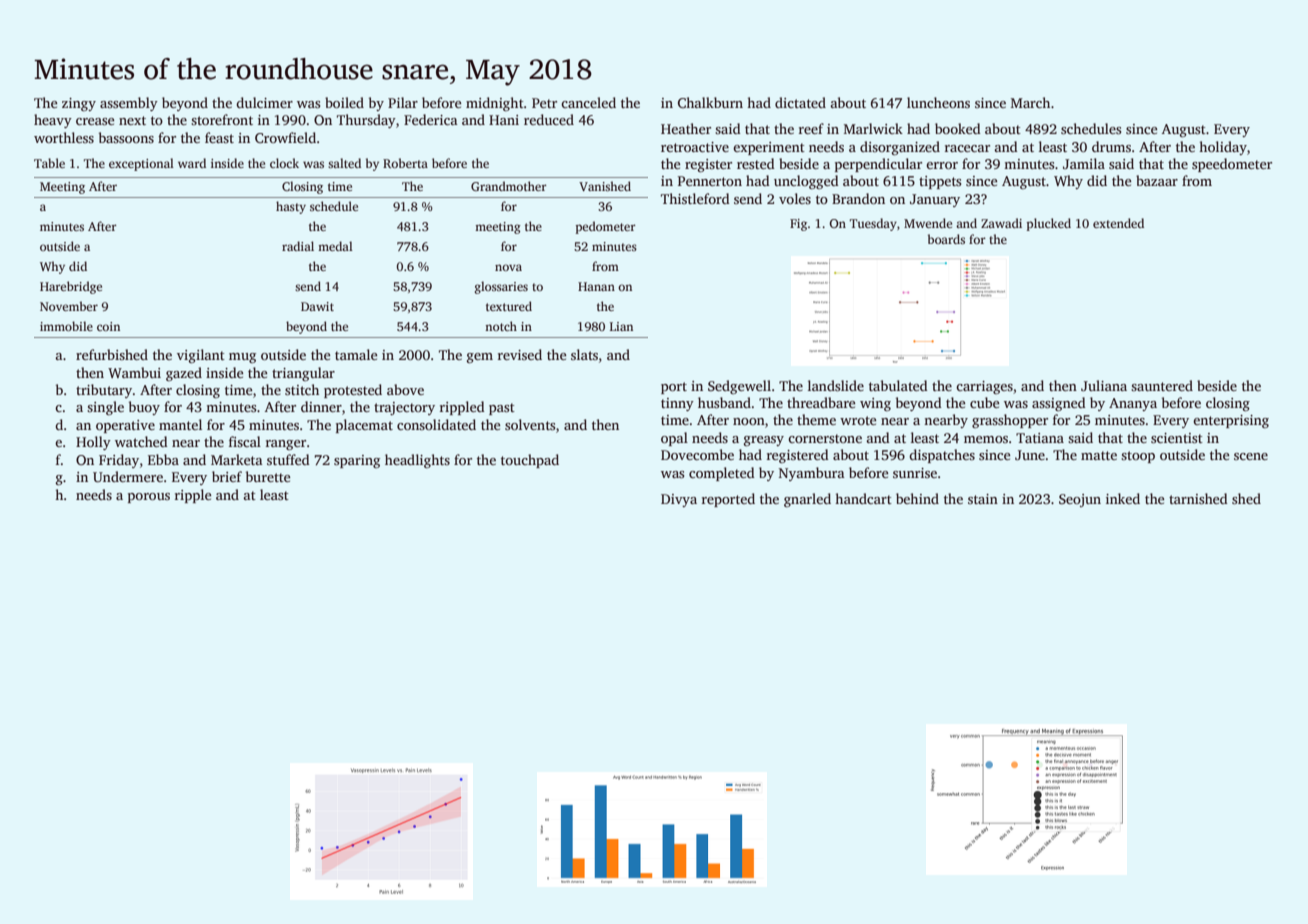 The image size is (1308, 924). I want to click on Divya, so click(679, 500).
